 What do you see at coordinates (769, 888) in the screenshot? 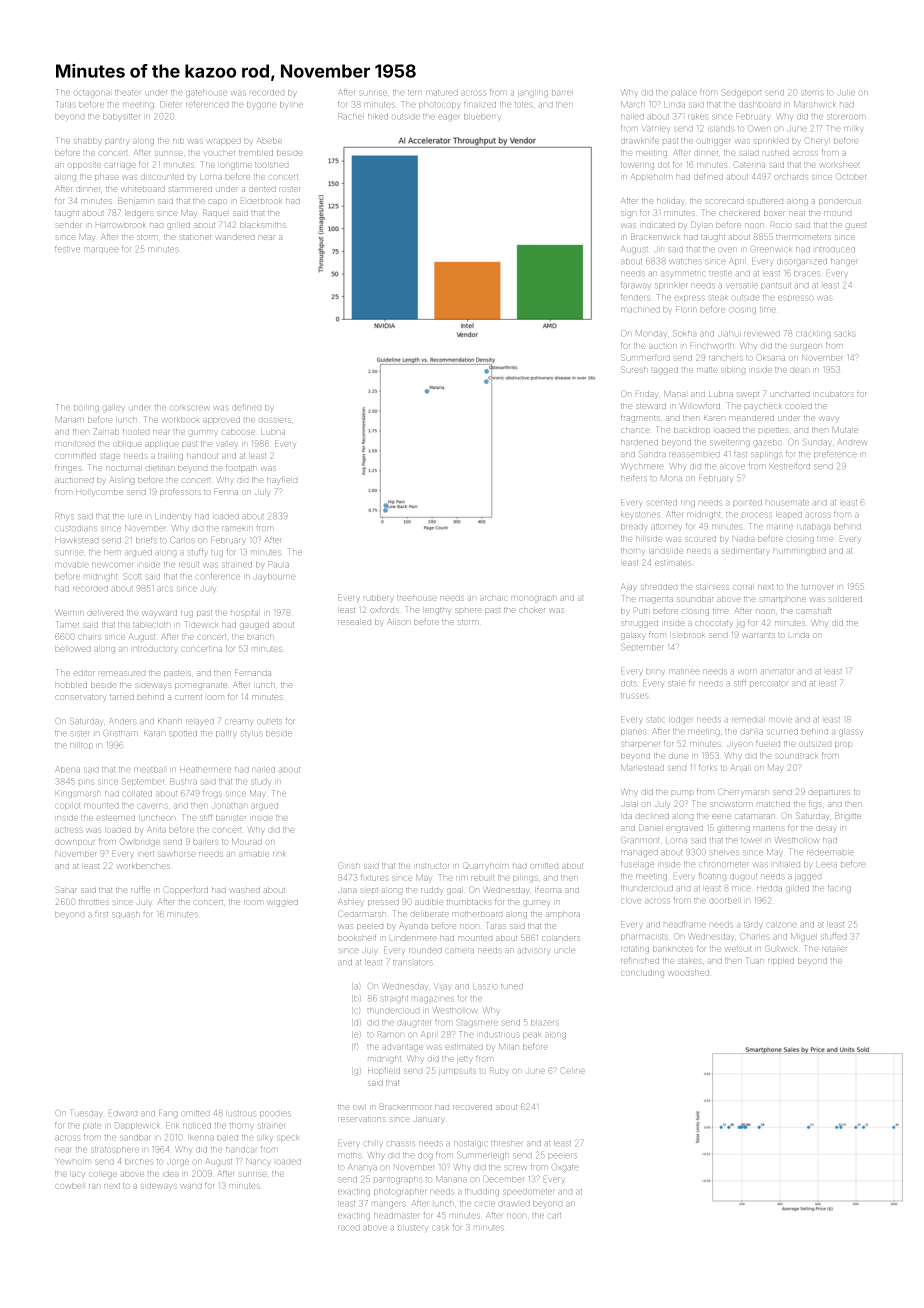
I see `Hedda` at bounding box center [769, 888].
